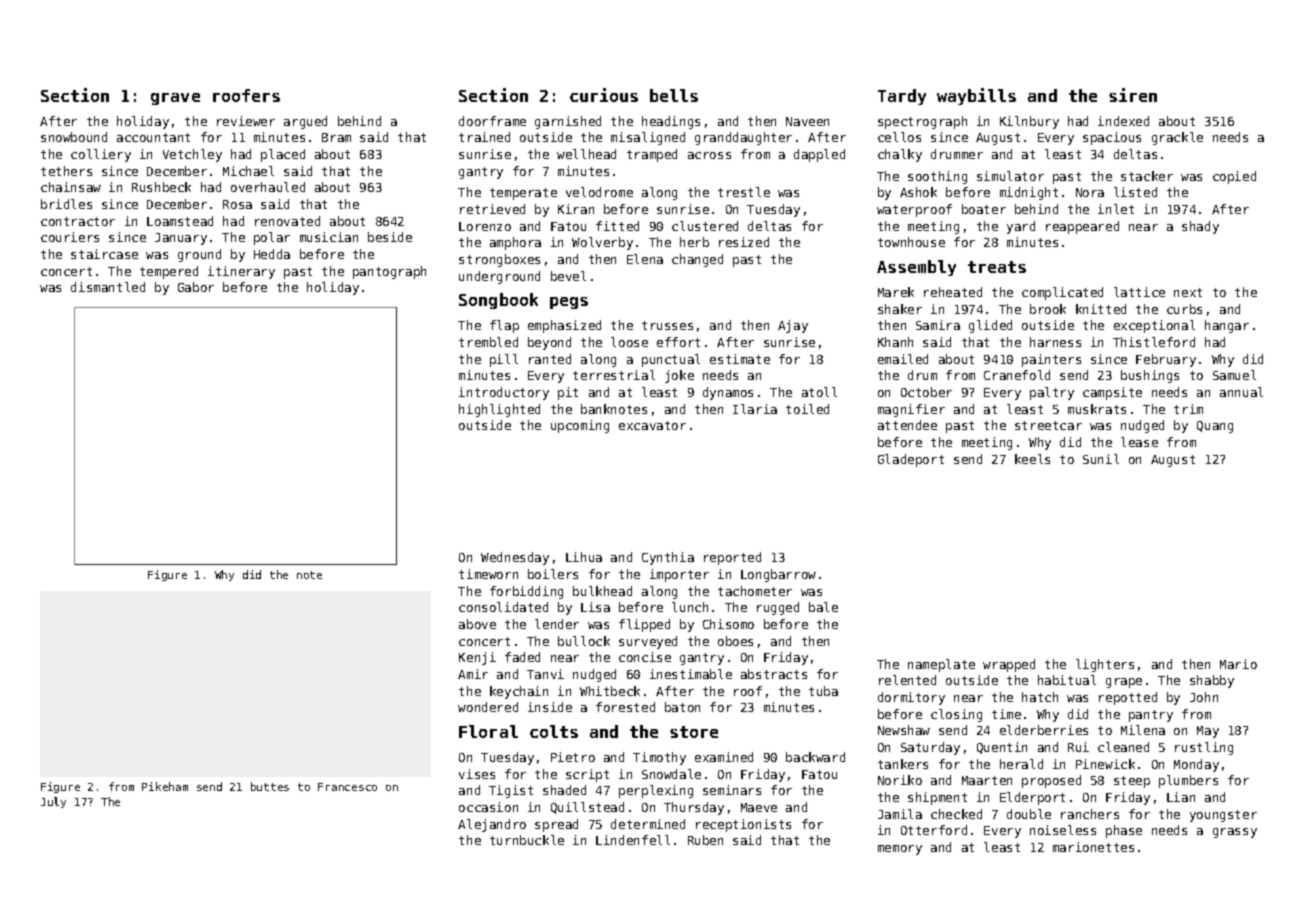  What do you see at coordinates (175, 99) in the page?
I see `grave` at bounding box center [175, 99].
